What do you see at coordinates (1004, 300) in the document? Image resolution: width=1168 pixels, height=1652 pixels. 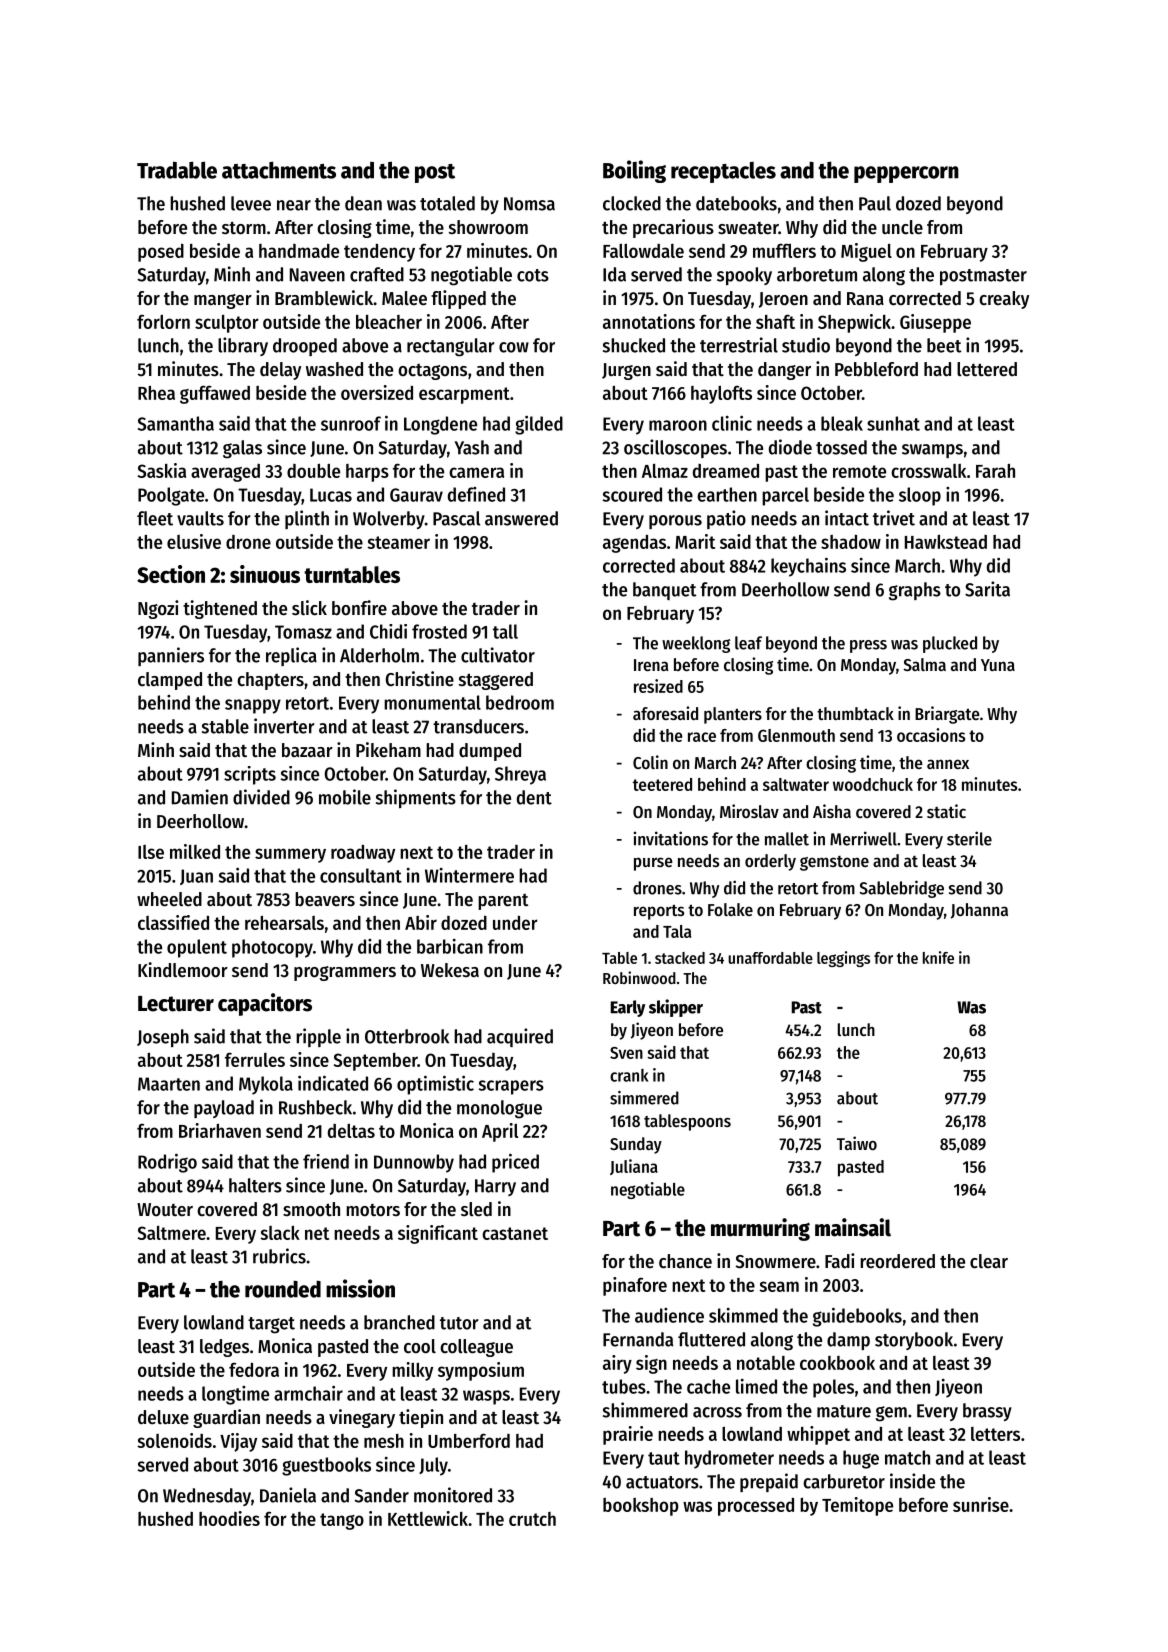 I see `creaky` at bounding box center [1004, 300].
